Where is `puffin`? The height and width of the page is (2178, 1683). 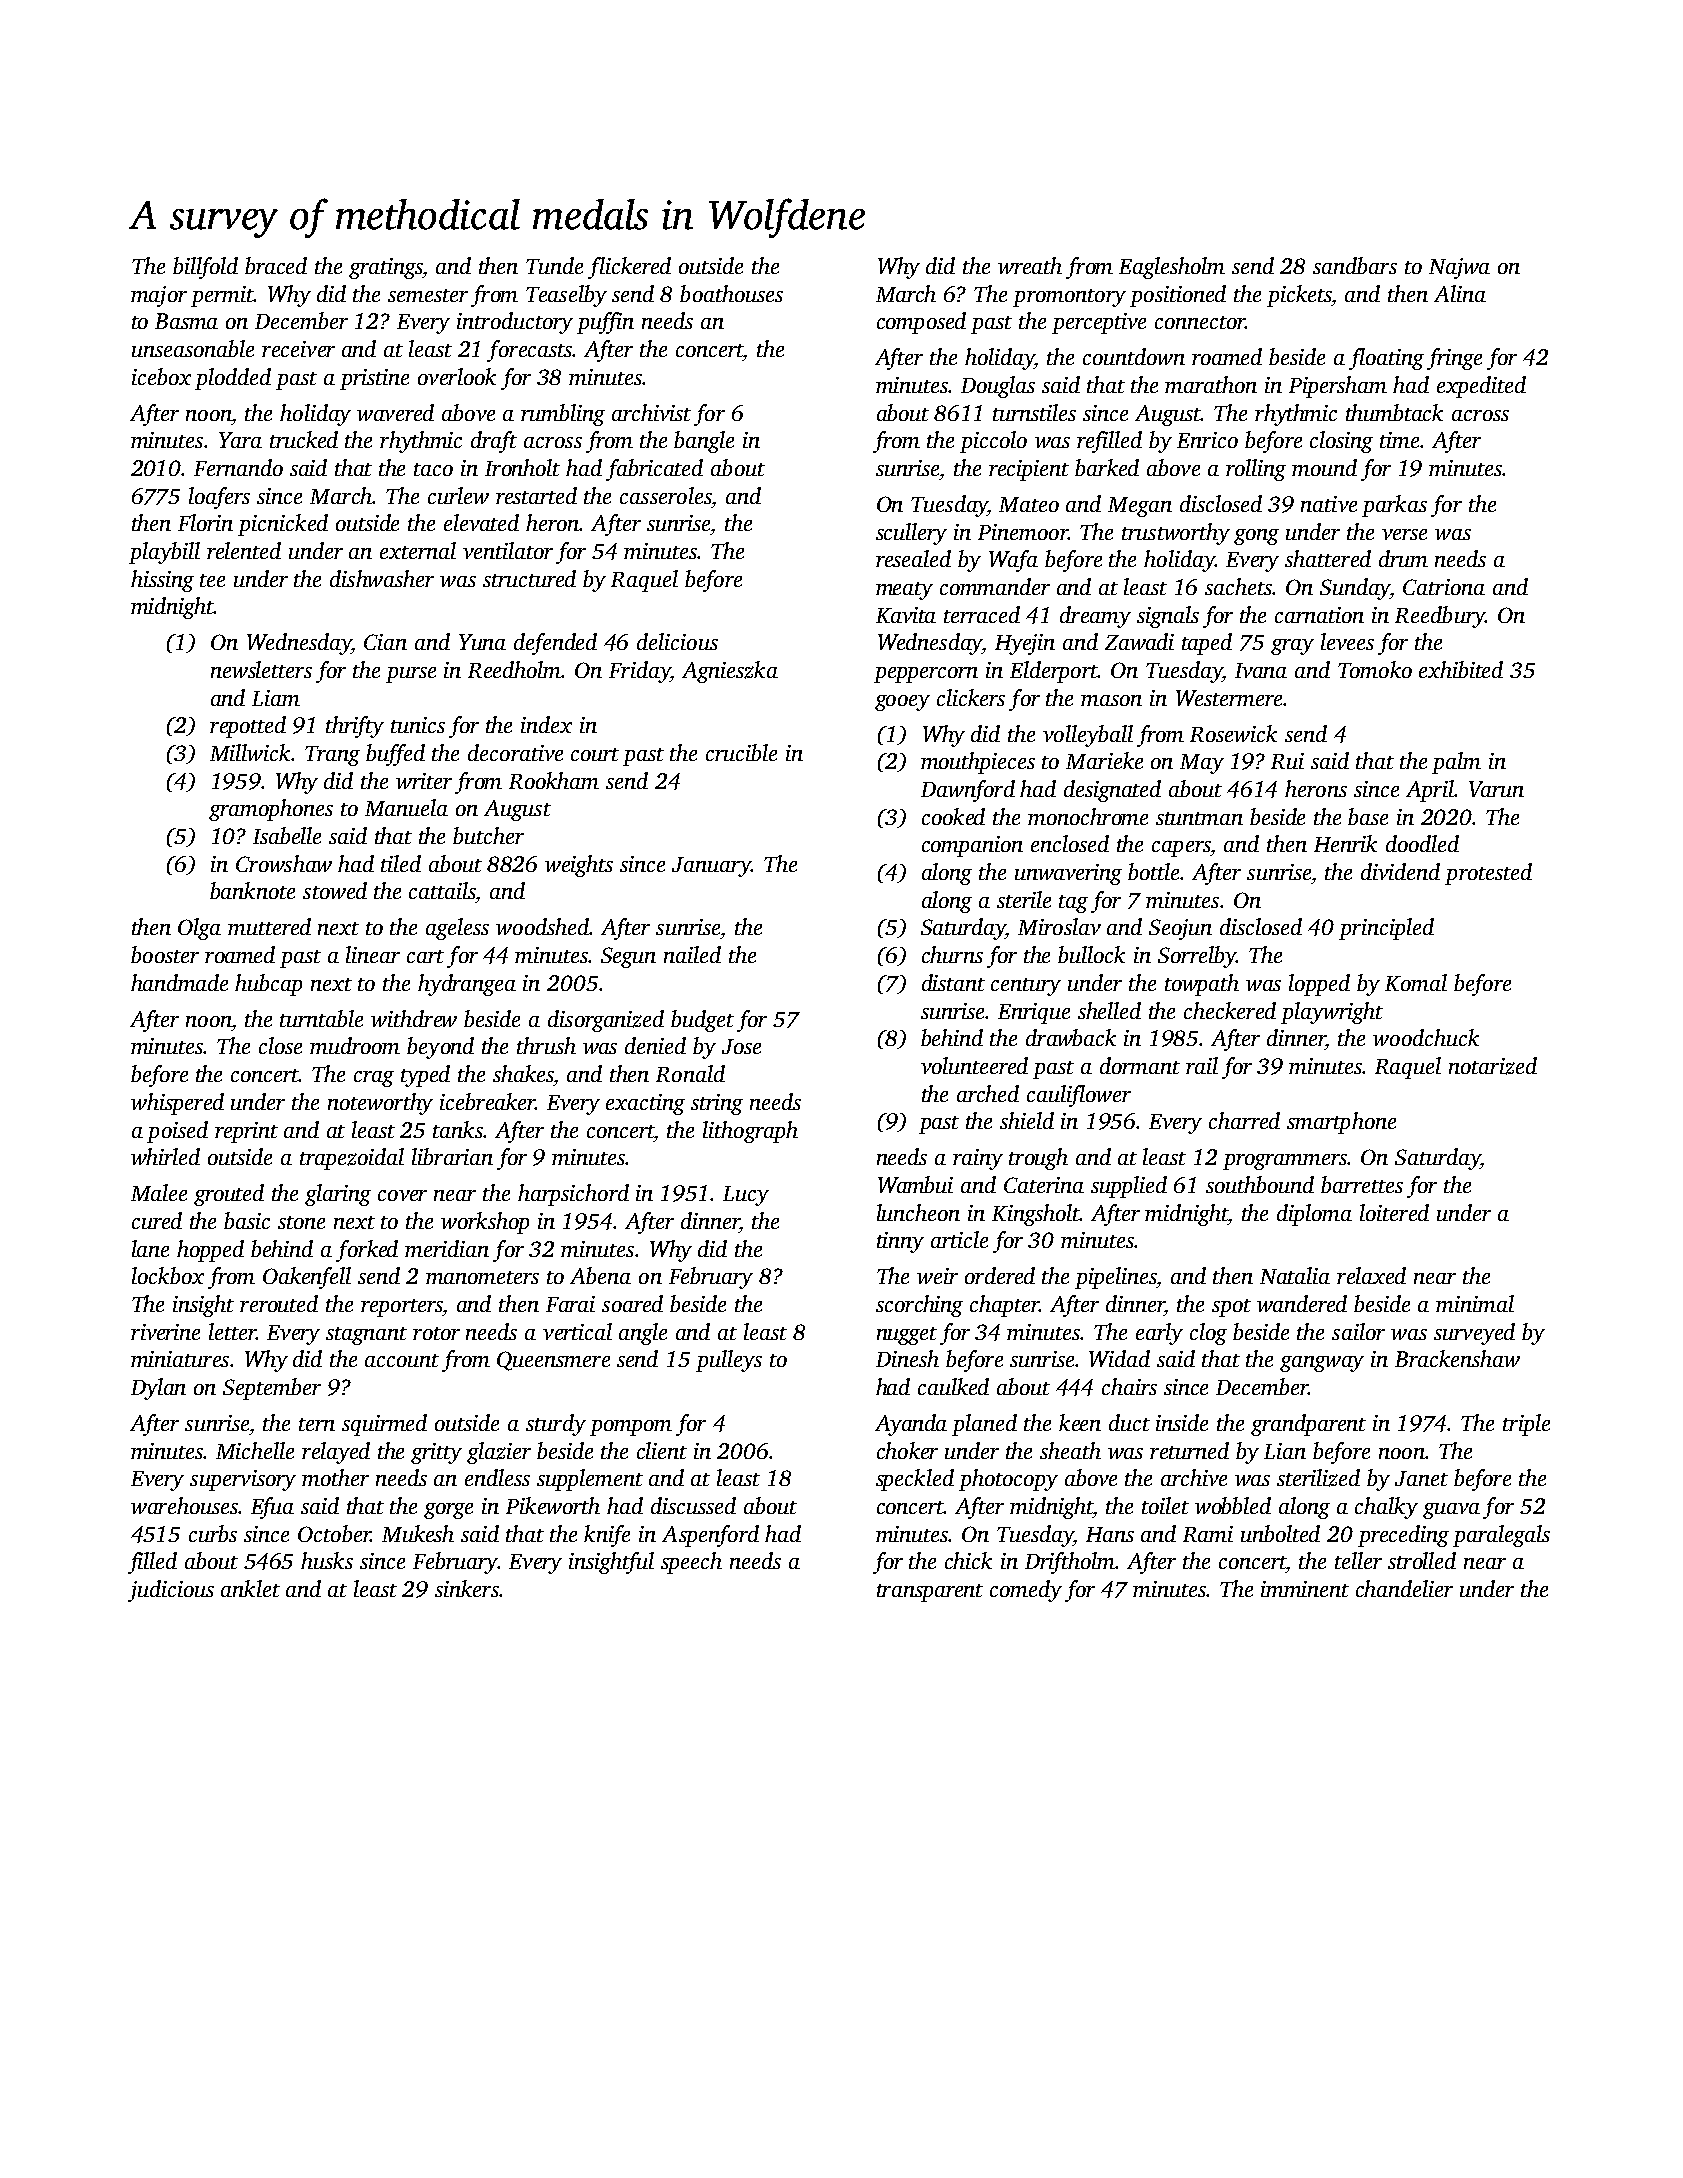 puffin is located at coordinates (605, 323).
